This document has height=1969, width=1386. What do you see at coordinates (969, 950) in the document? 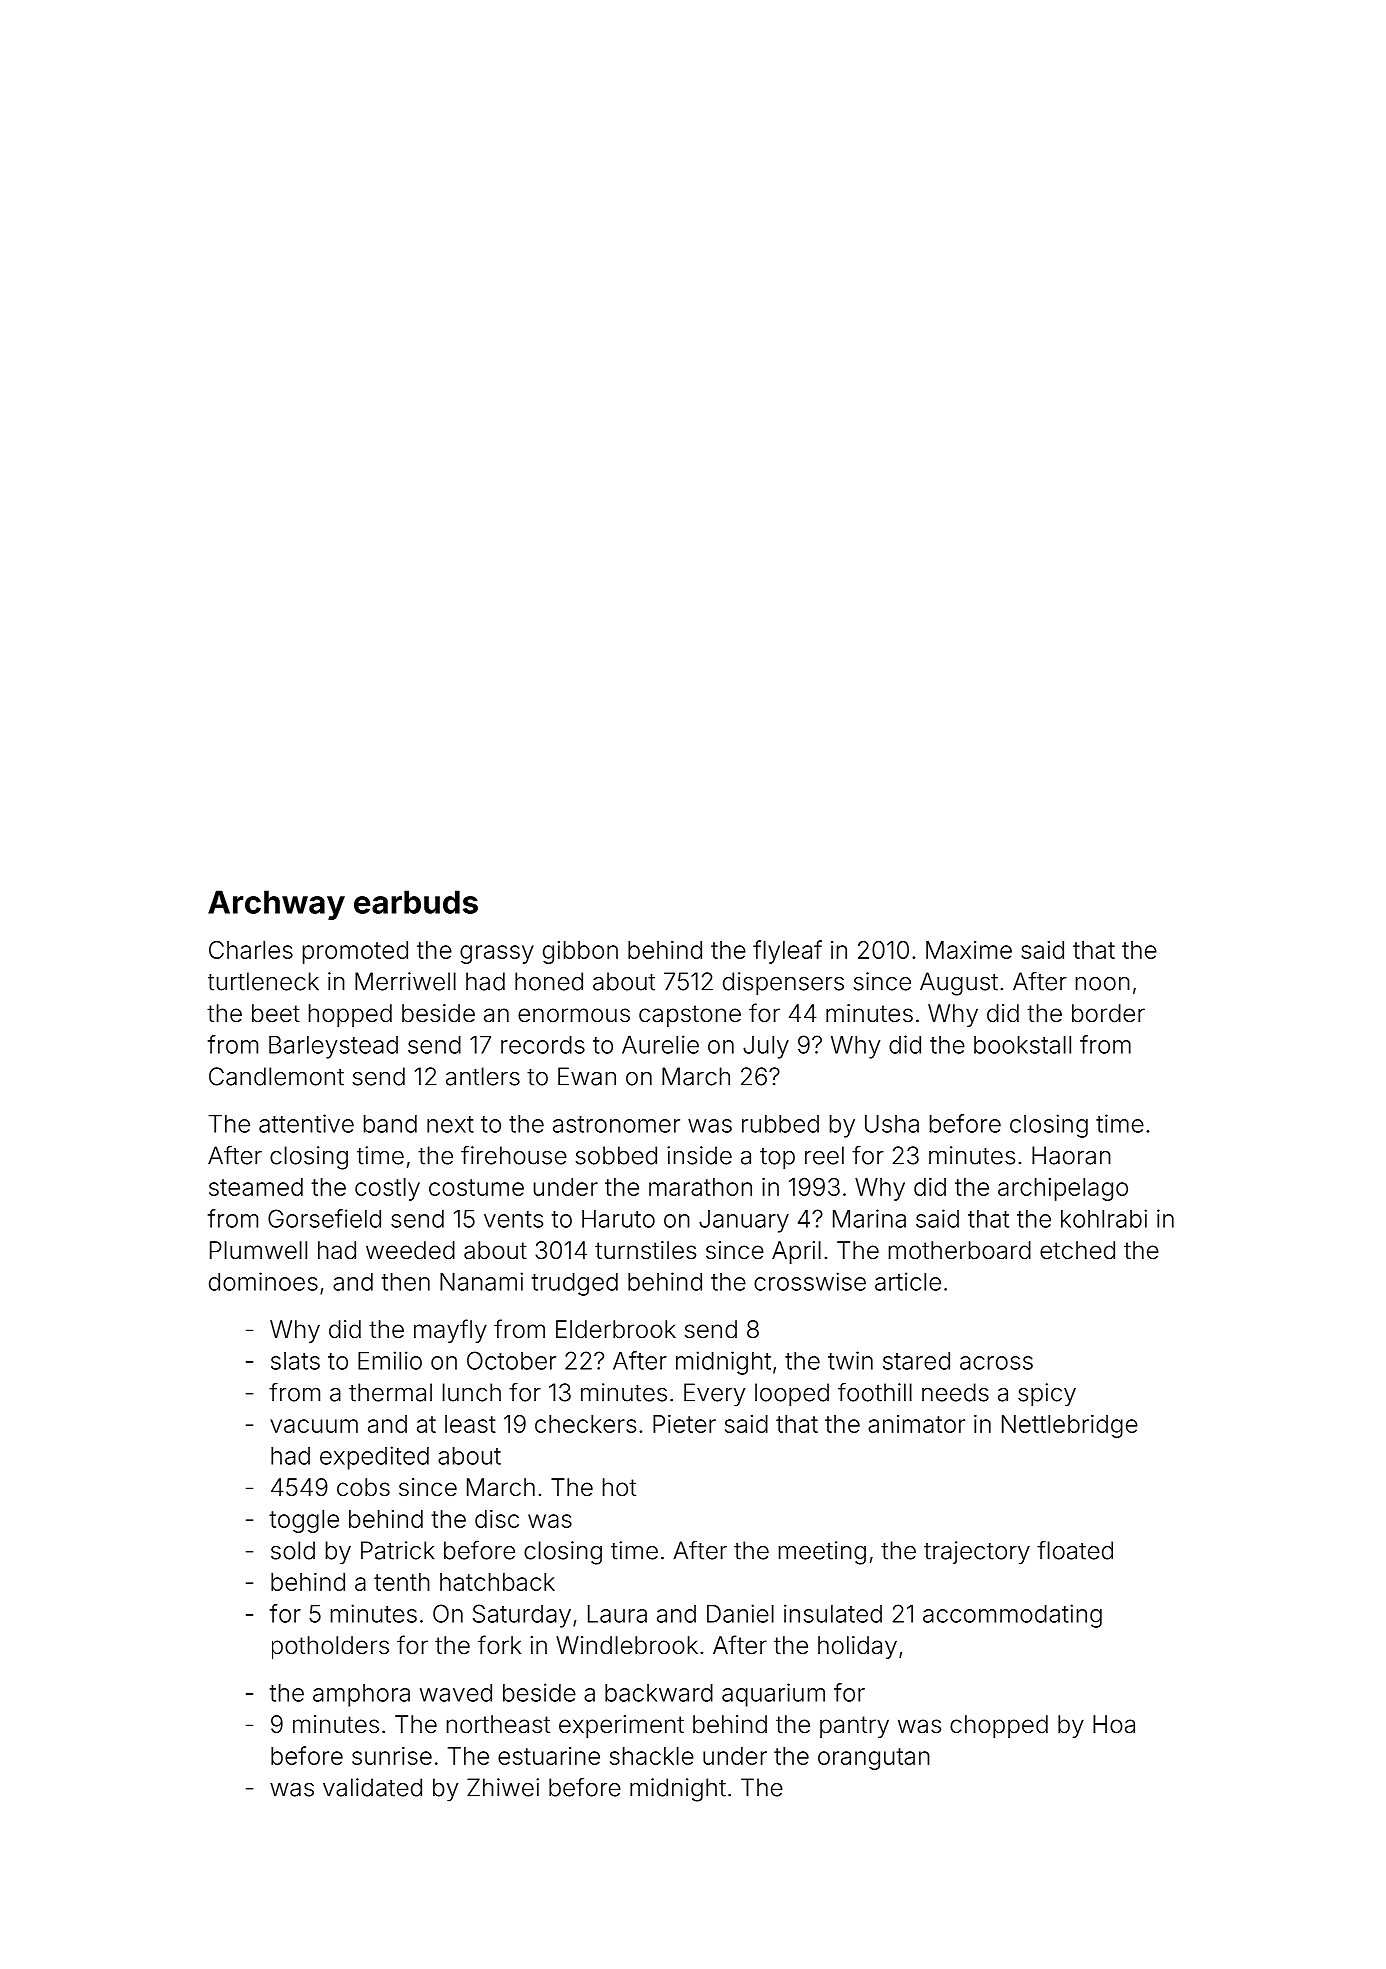
I see `Maxime` at bounding box center [969, 950].
